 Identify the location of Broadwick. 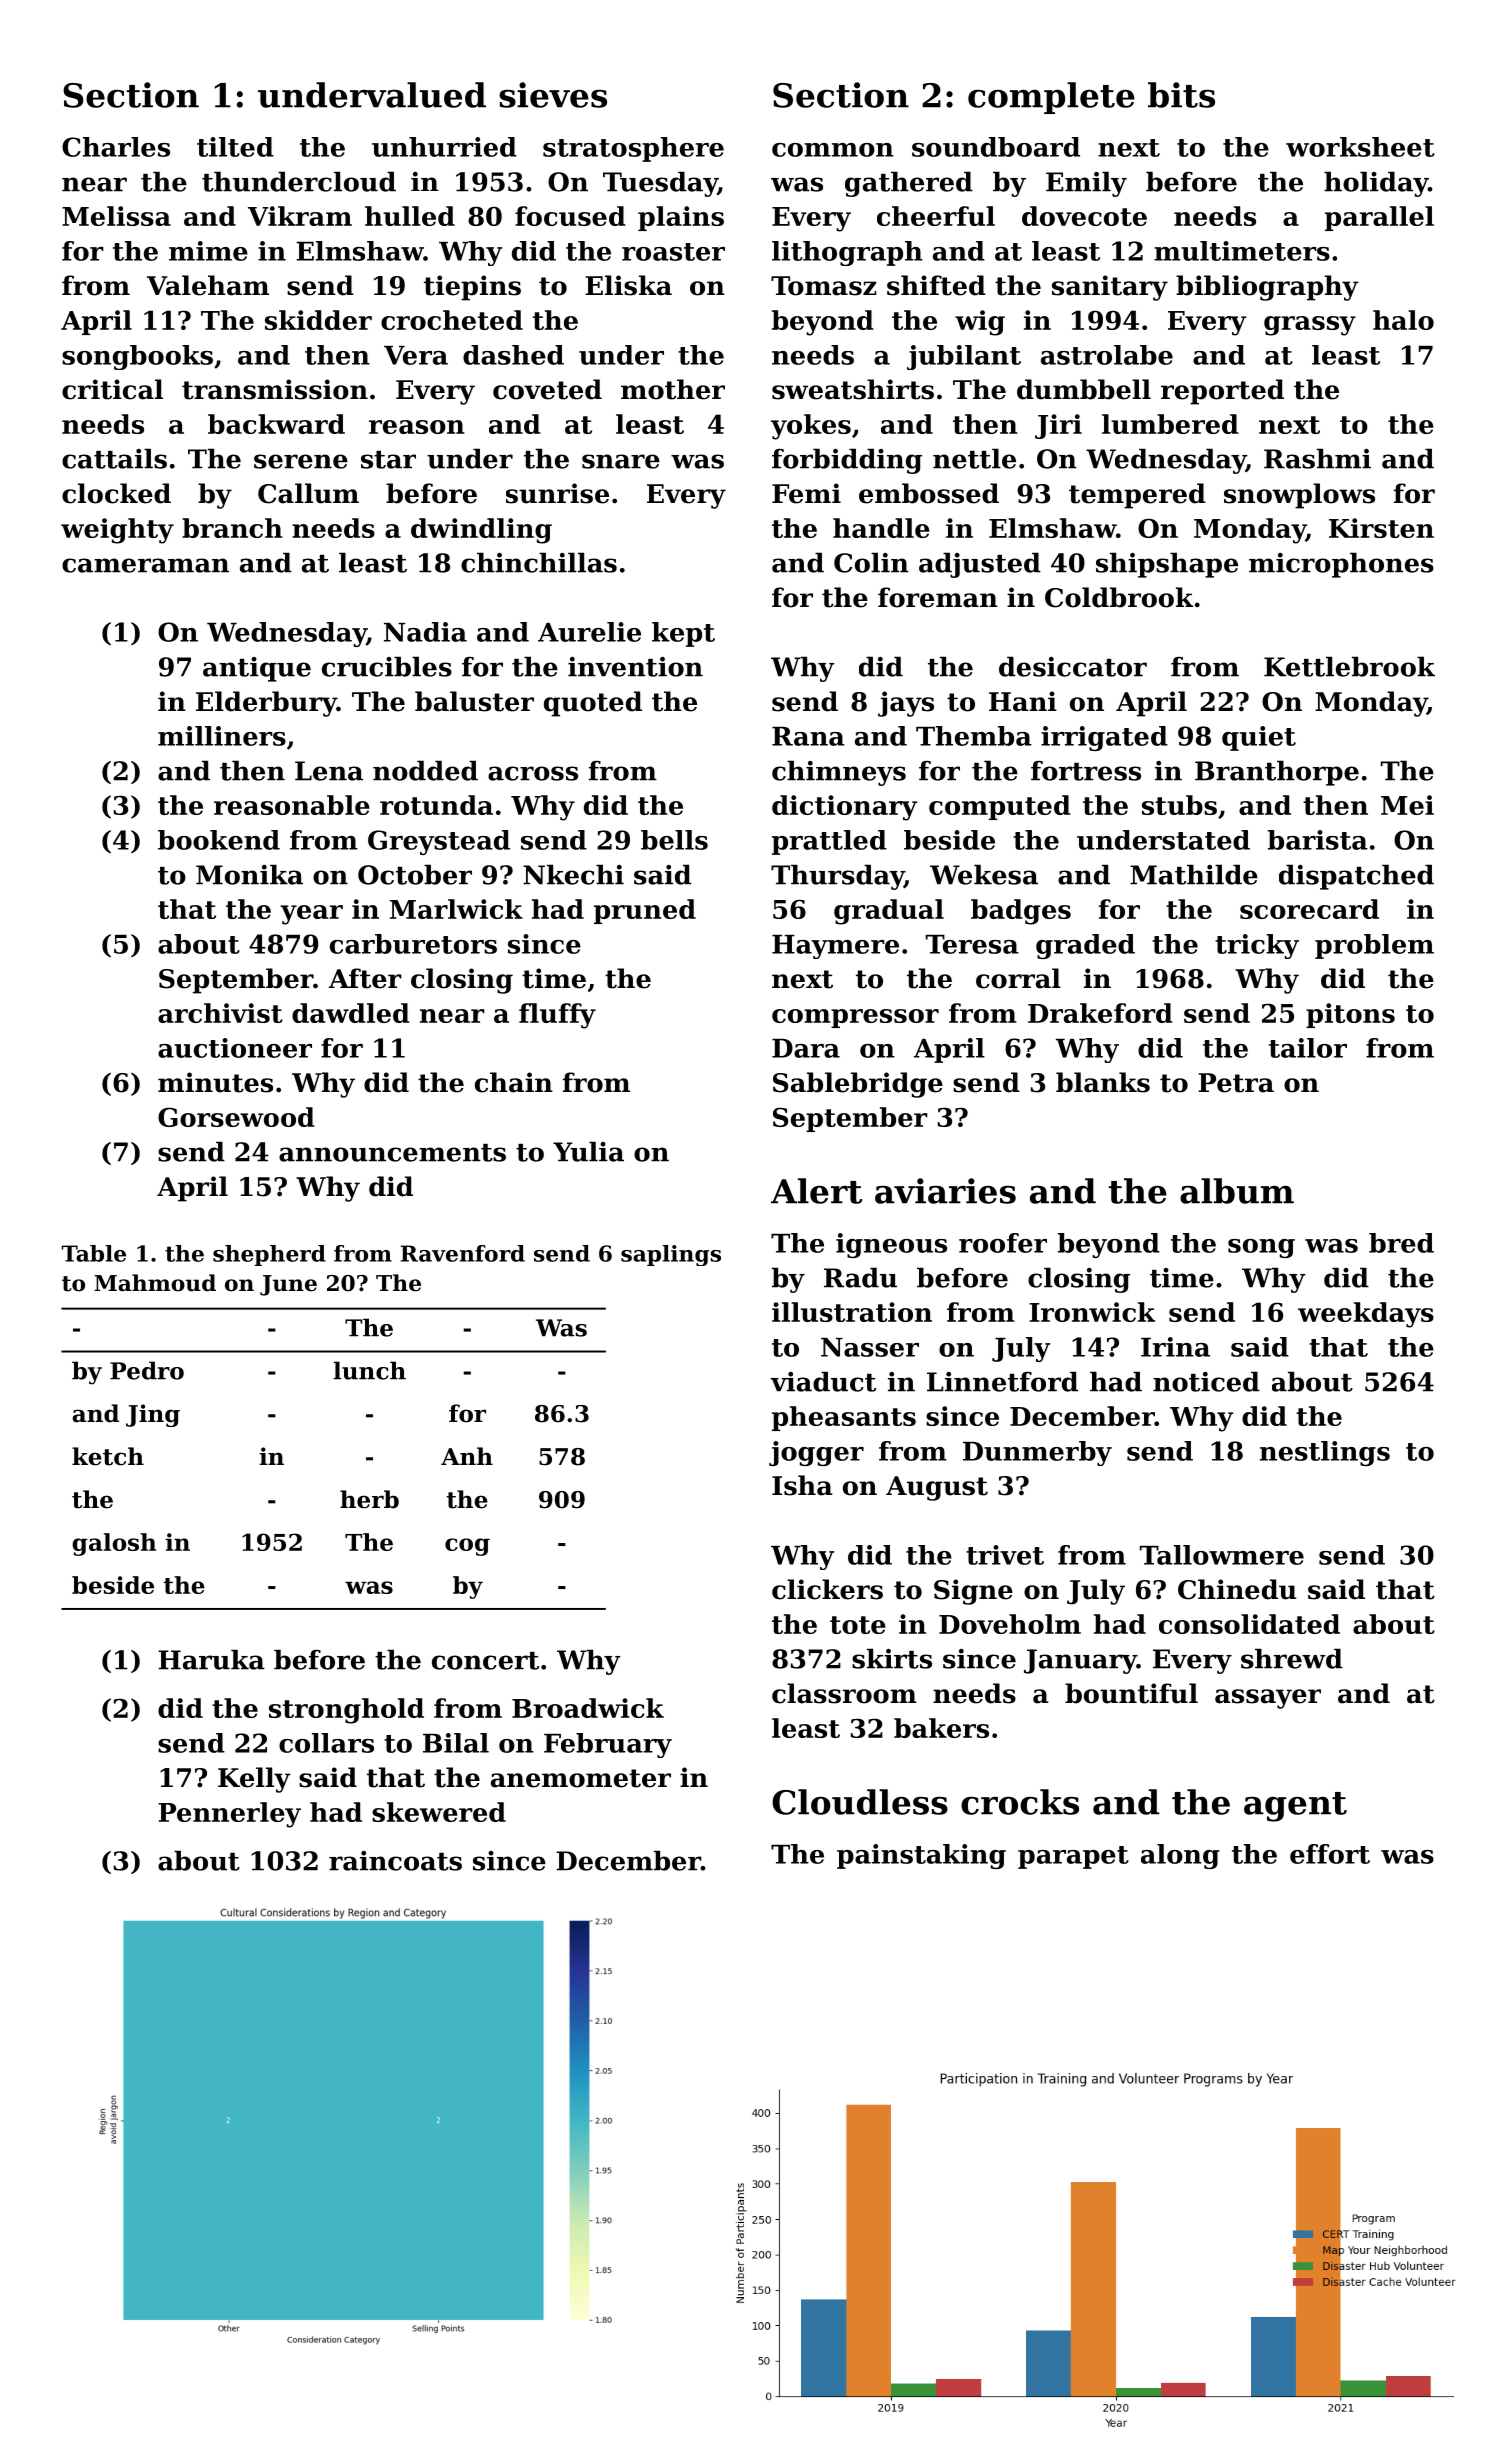
(588, 1708).
